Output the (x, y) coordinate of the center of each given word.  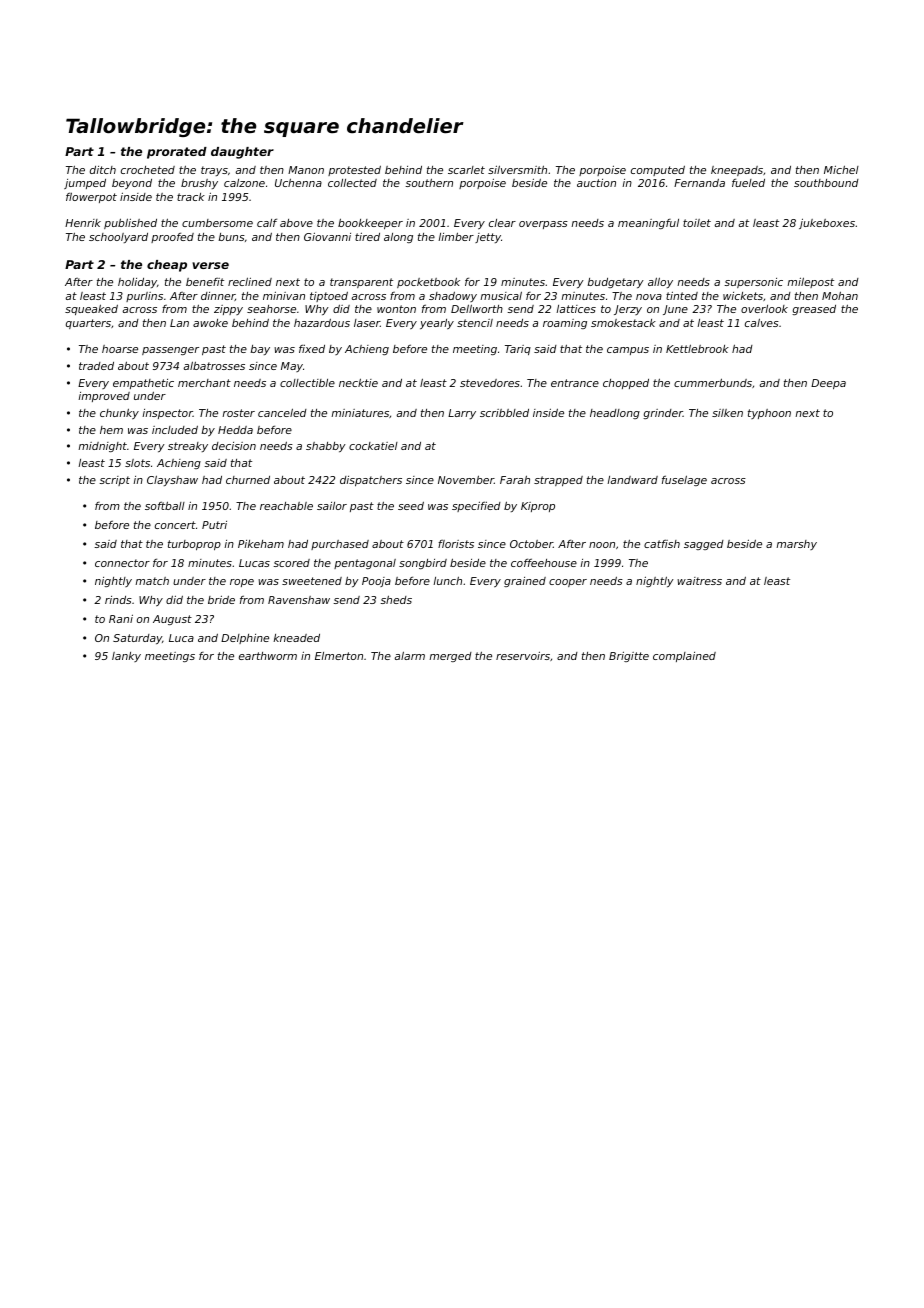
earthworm (268, 656)
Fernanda (699, 183)
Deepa (828, 384)
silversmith (517, 169)
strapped (558, 481)
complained (684, 657)
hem (111, 430)
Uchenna (298, 182)
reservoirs (523, 655)
